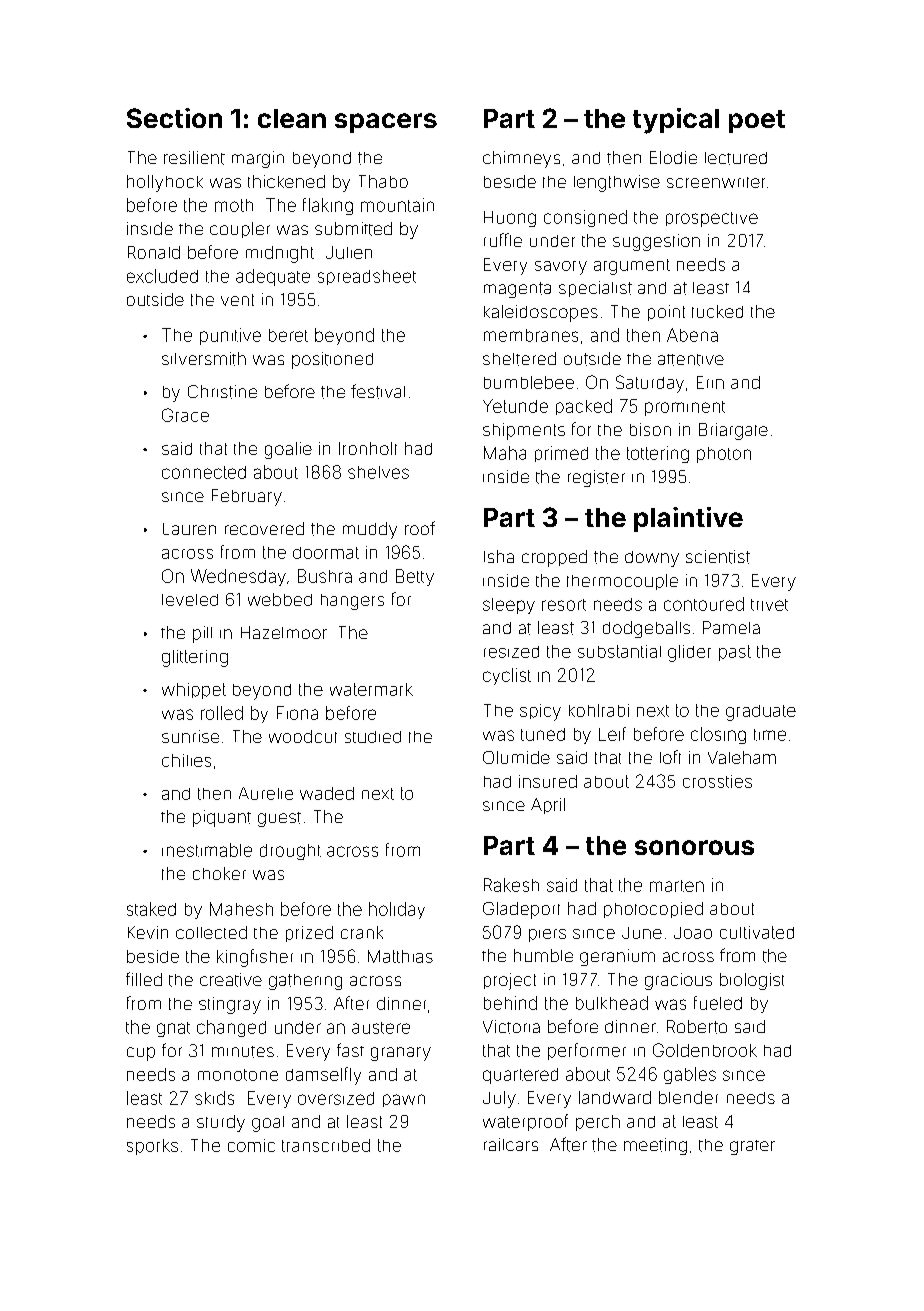  I want to click on studied, so click(373, 737).
